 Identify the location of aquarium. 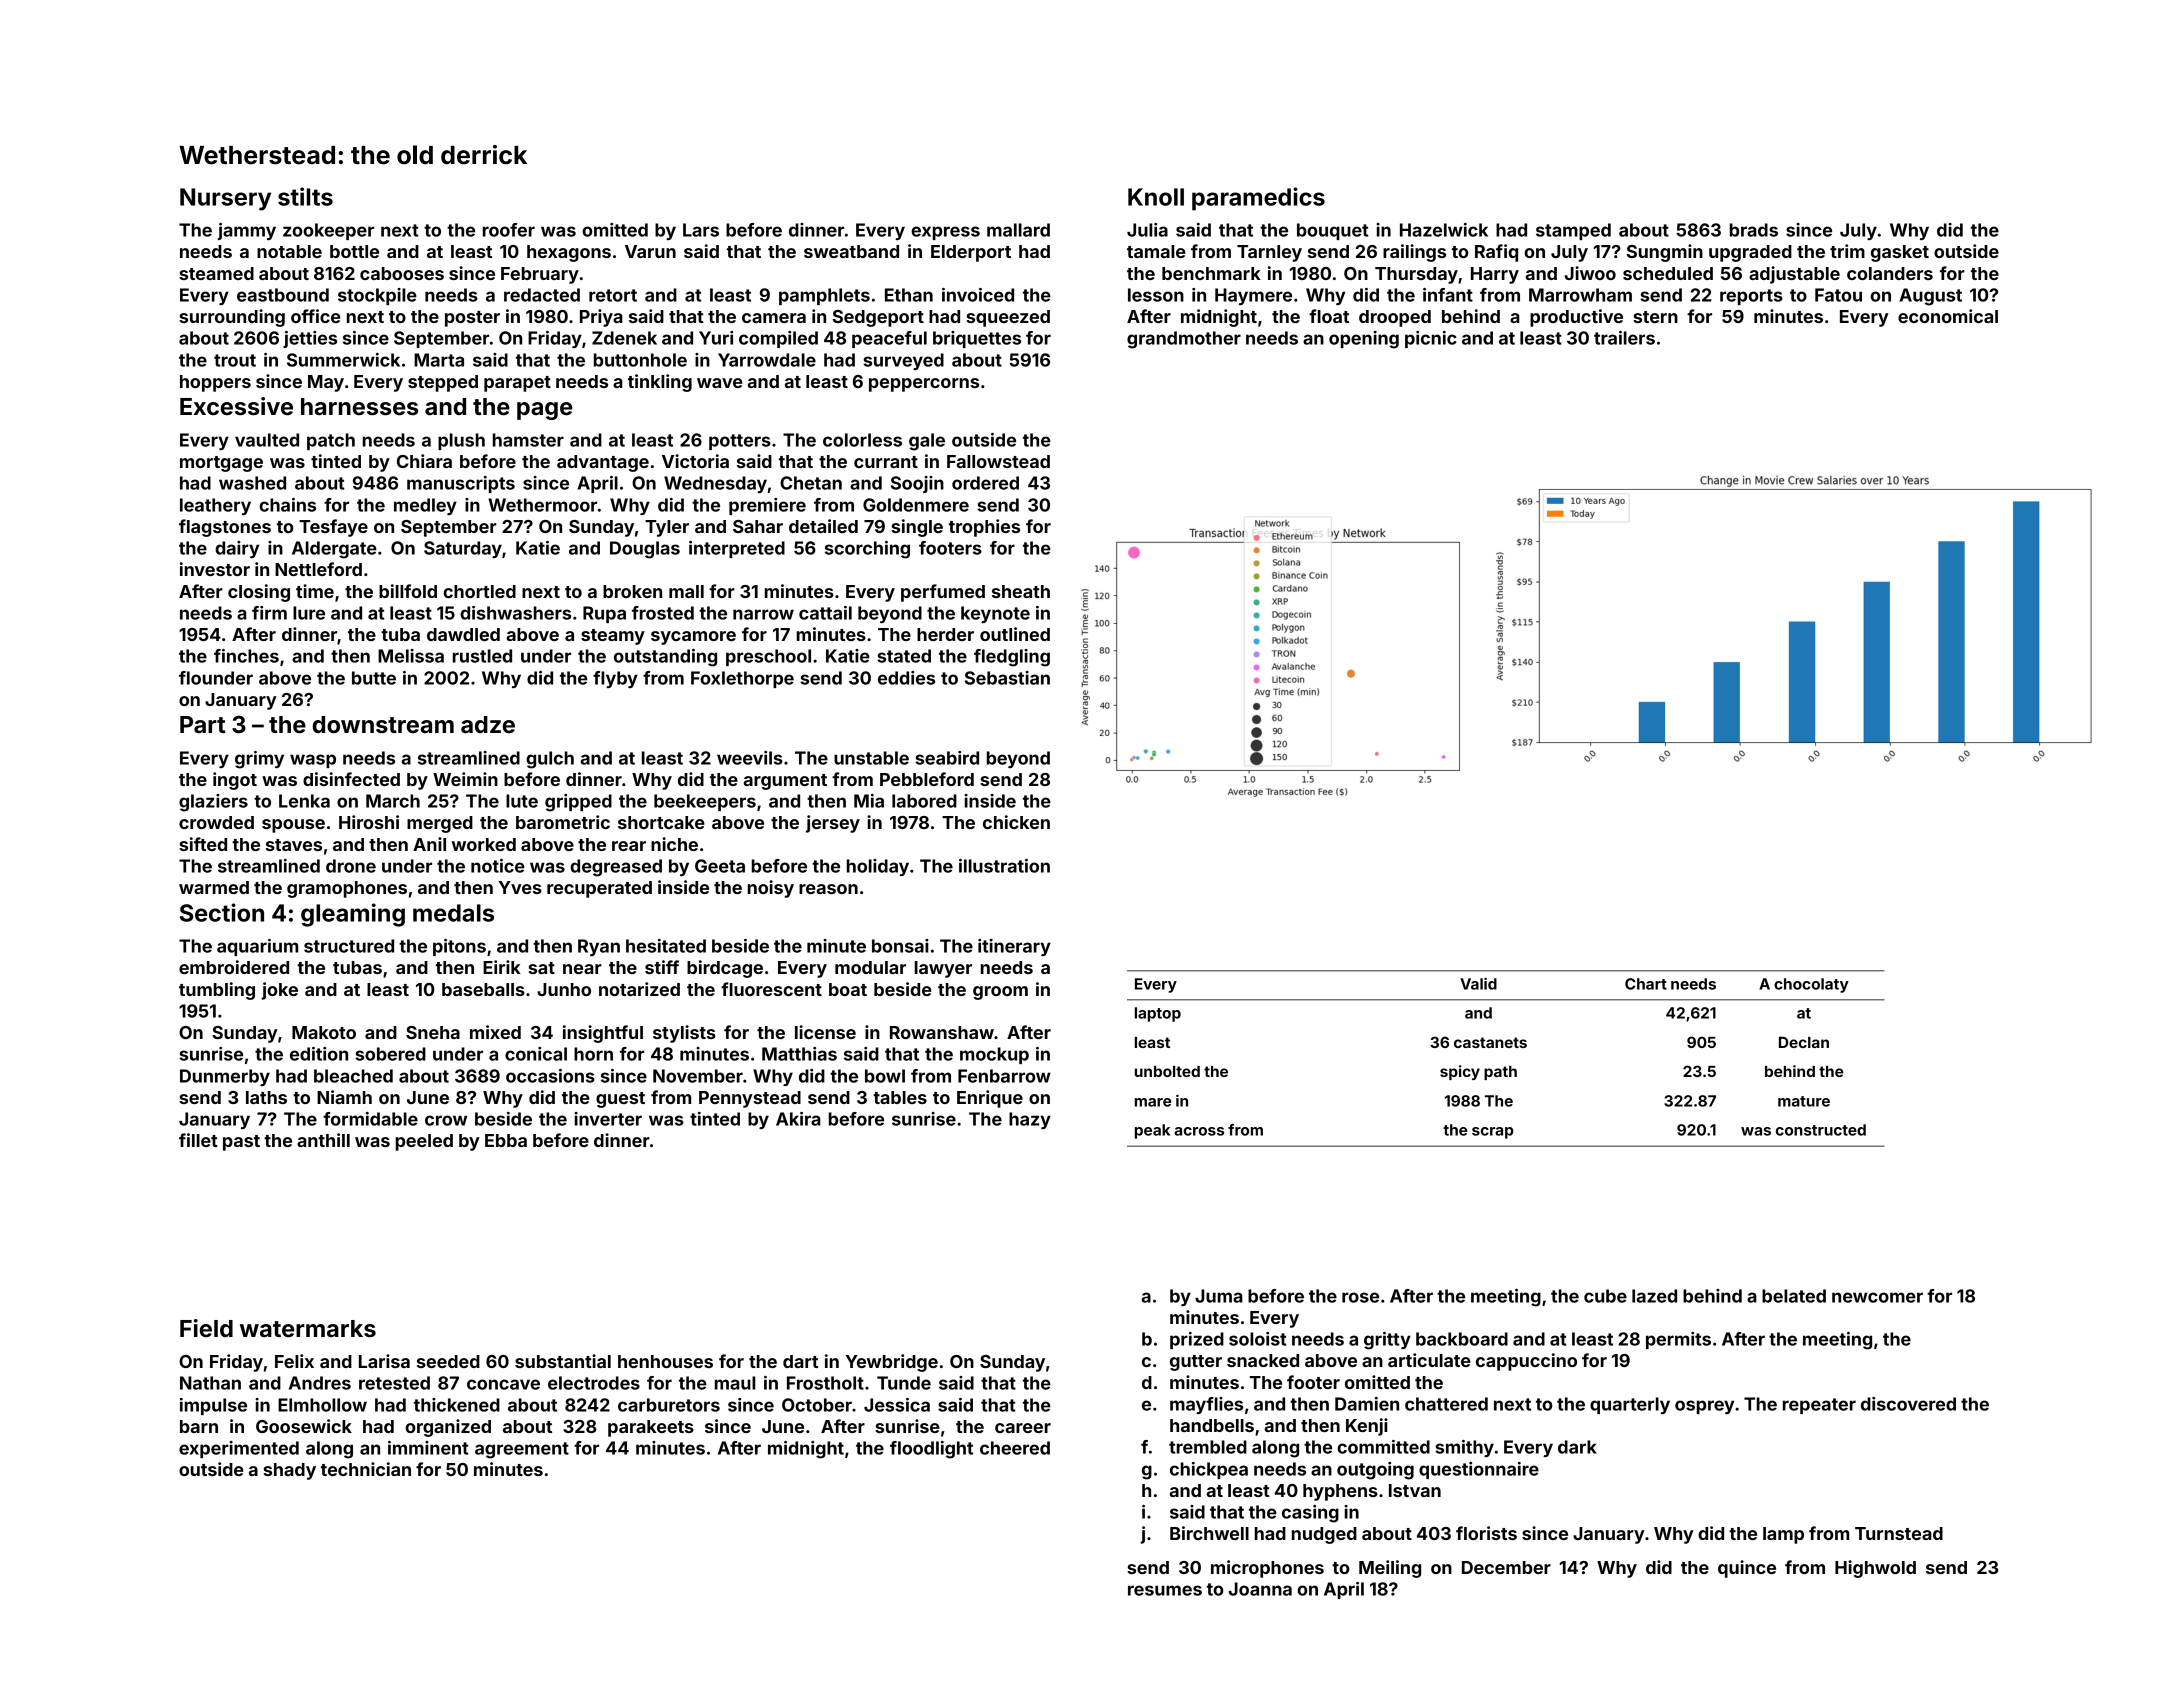
(257, 947).
